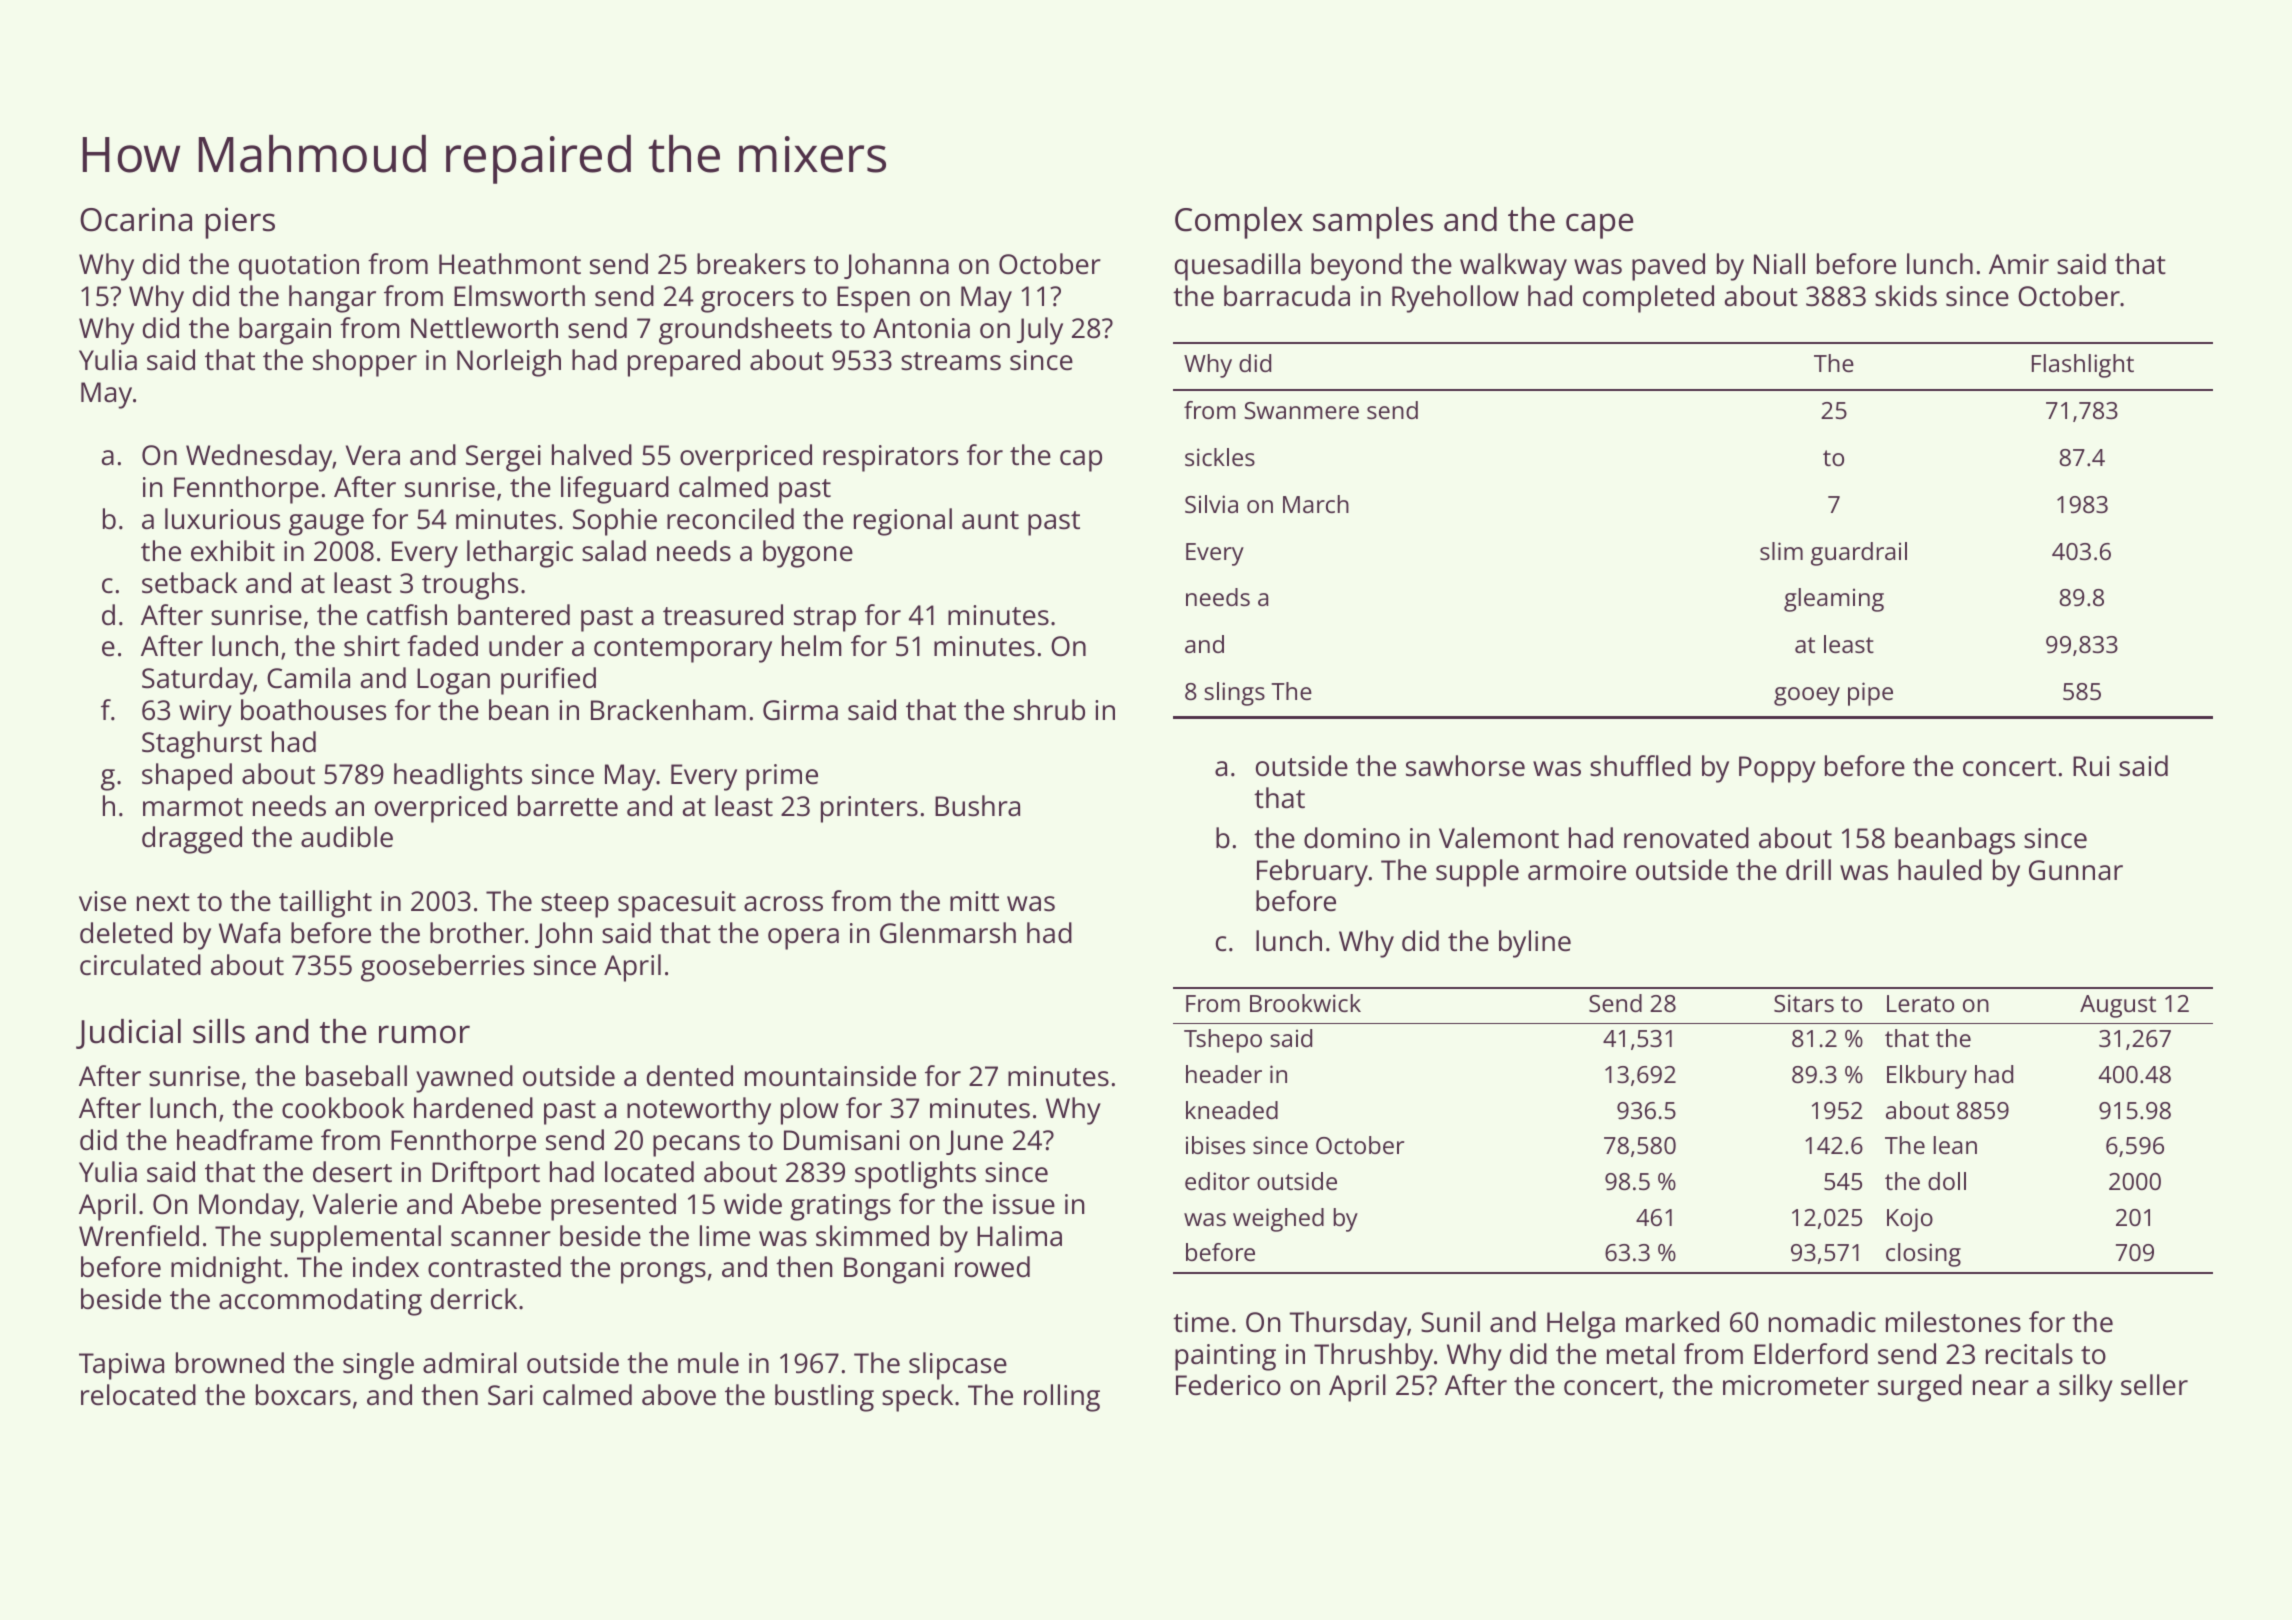 The image size is (2292, 1620). I want to click on respirators, so click(890, 458).
